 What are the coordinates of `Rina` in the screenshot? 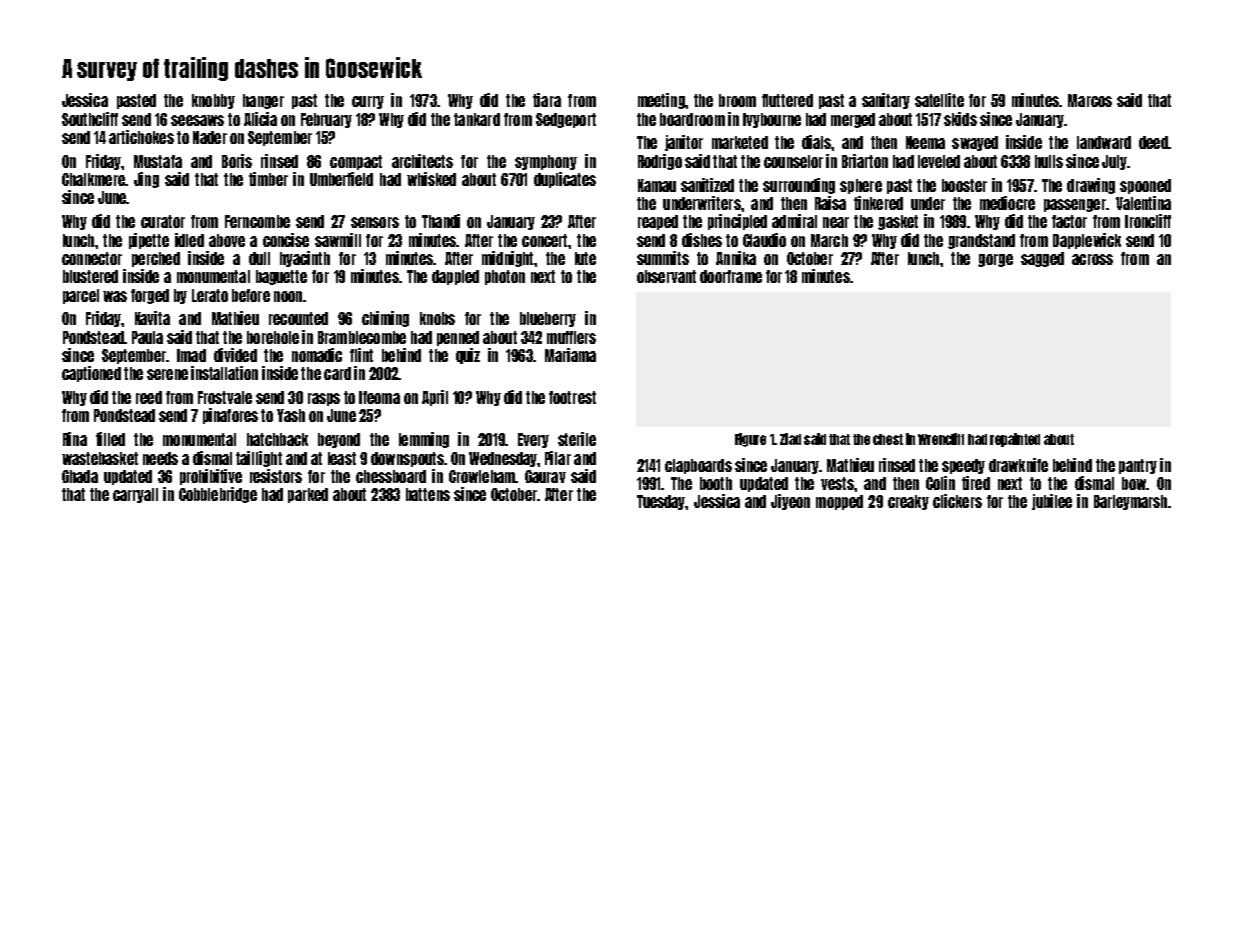 It's located at (75, 439).
